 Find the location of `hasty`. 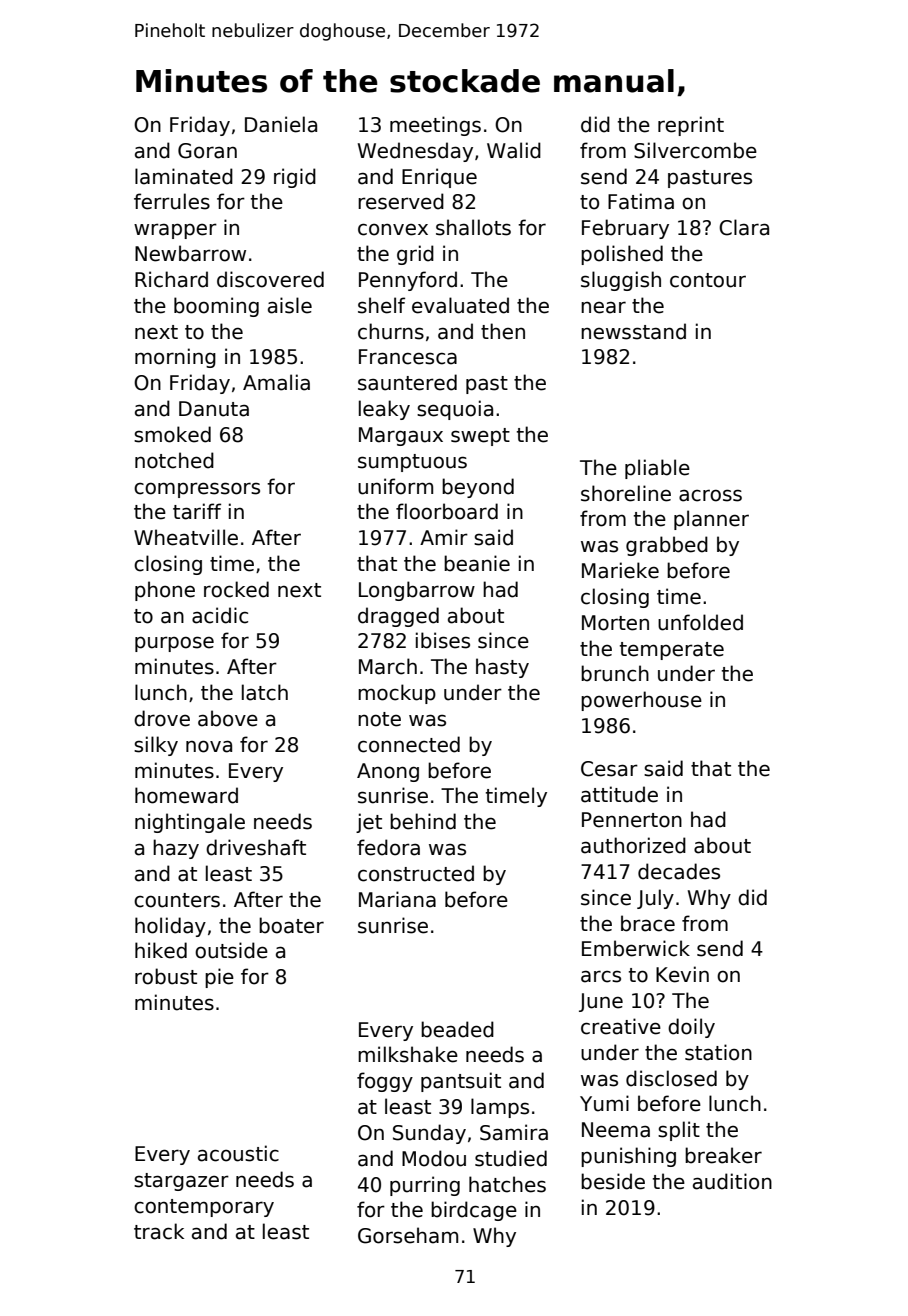

hasty is located at coordinates (502, 668).
